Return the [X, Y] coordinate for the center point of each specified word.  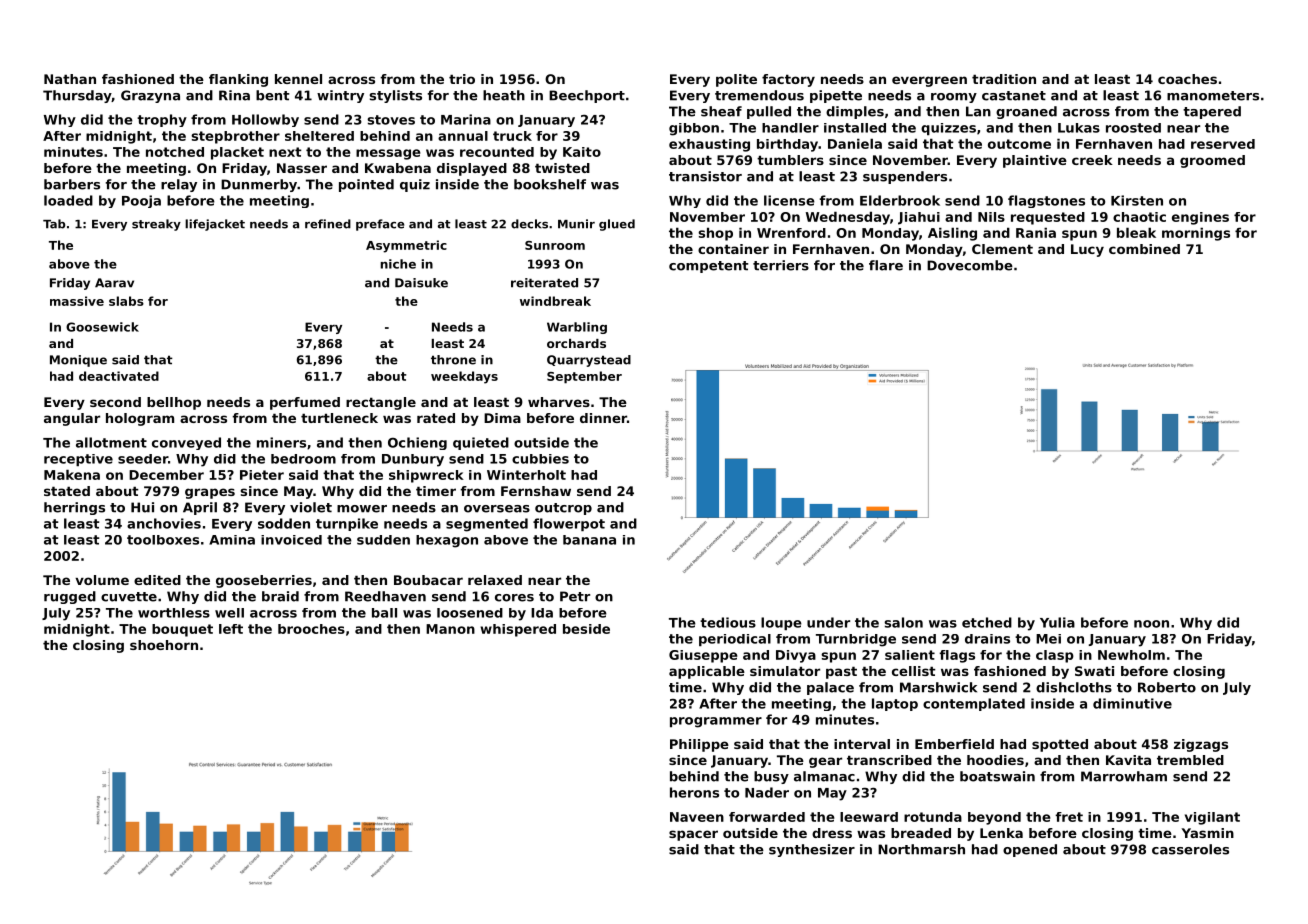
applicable [707, 672]
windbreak [555, 301]
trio [462, 79]
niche [398, 264]
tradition [1004, 79]
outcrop [563, 509]
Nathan [70, 79]
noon [1151, 624]
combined [1144, 249]
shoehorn [164, 645]
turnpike [347, 524]
